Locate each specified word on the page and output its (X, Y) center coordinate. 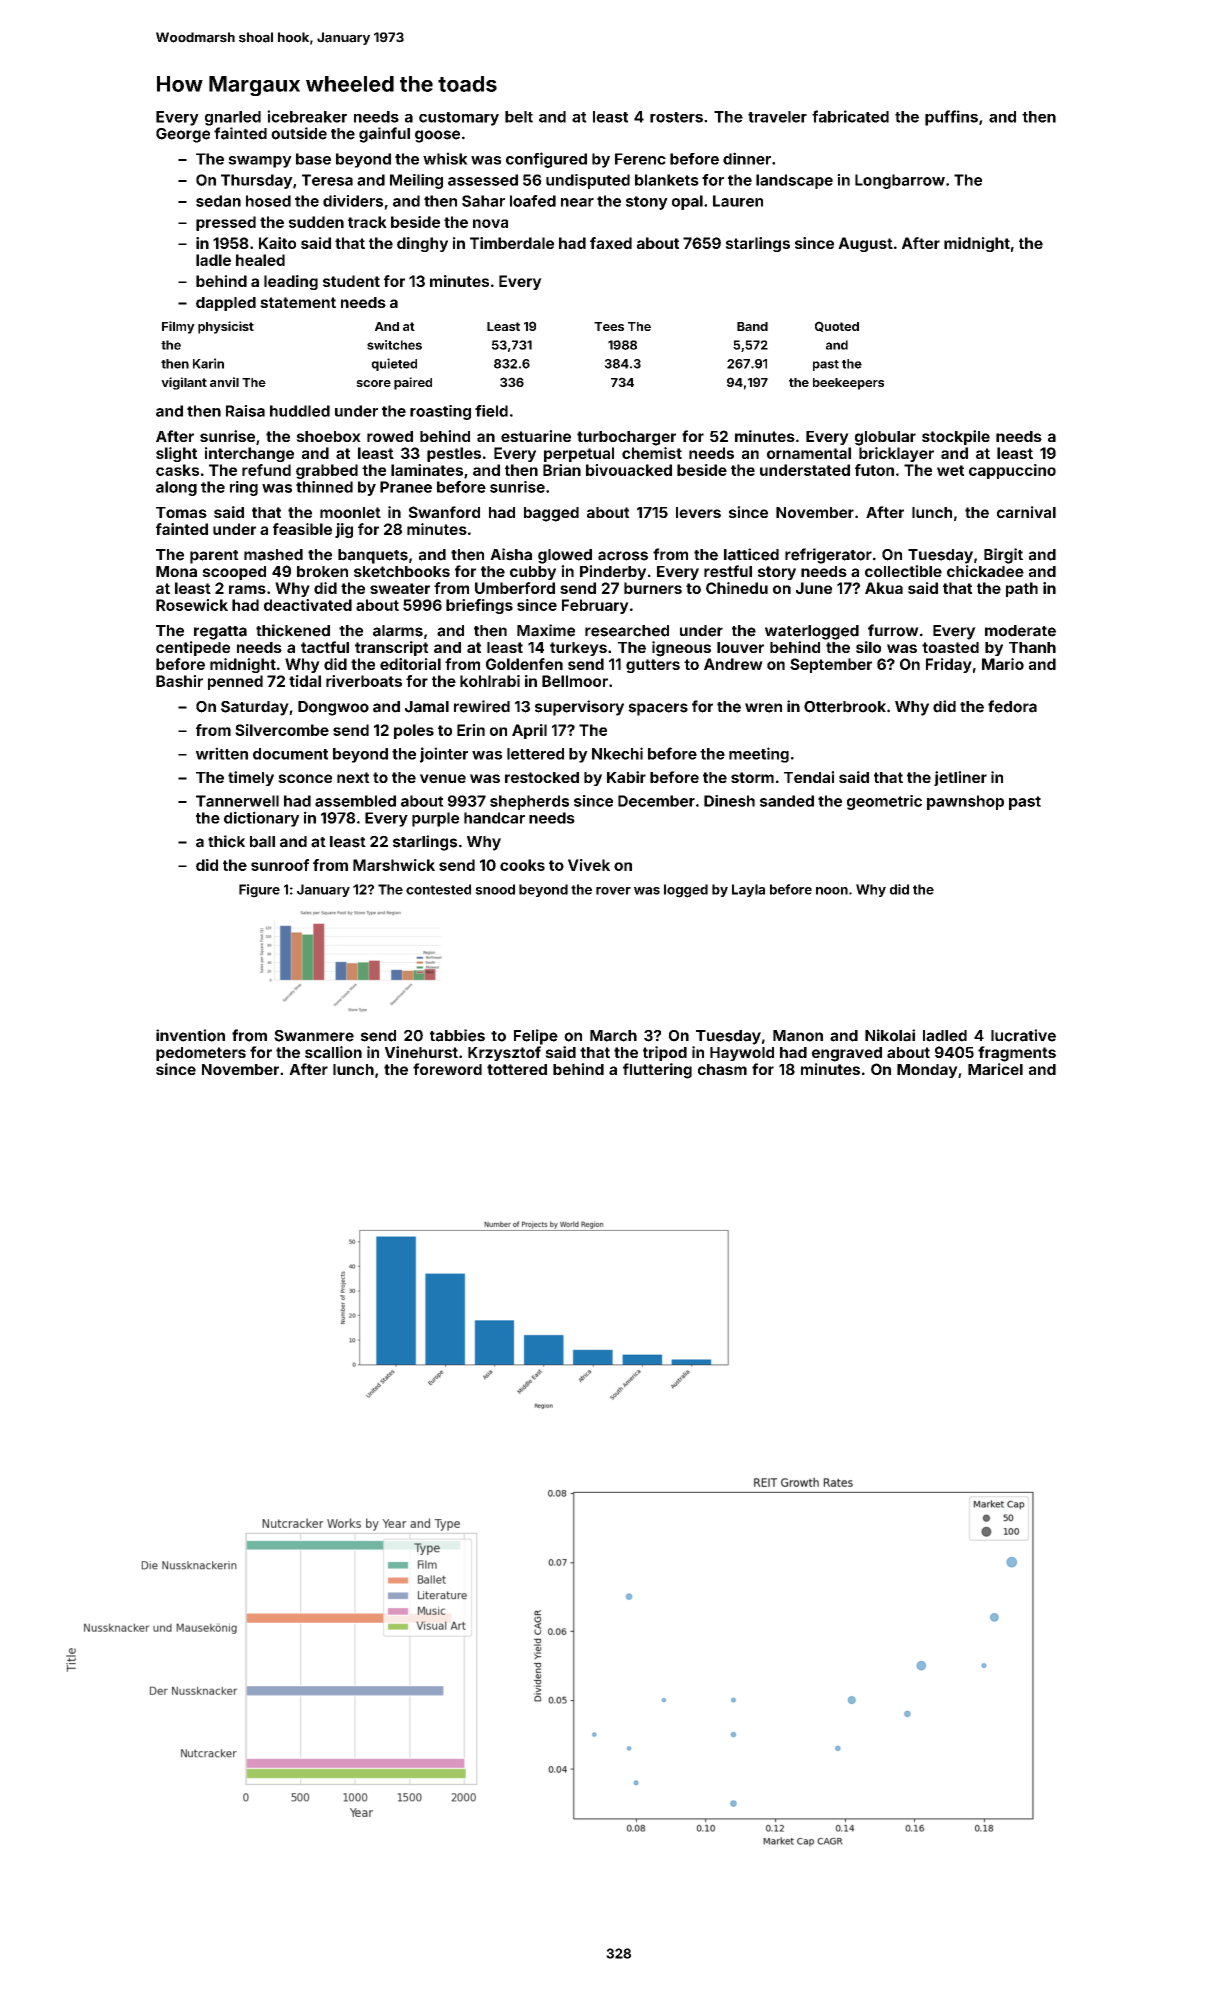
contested (438, 889)
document (290, 754)
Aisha (511, 554)
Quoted (837, 326)
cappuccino (1012, 471)
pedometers (201, 1054)
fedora (1012, 706)
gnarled (233, 118)
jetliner (960, 778)
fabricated (850, 116)
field (491, 411)
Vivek (589, 865)
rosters (676, 117)
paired (413, 383)
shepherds (529, 802)
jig (344, 530)
